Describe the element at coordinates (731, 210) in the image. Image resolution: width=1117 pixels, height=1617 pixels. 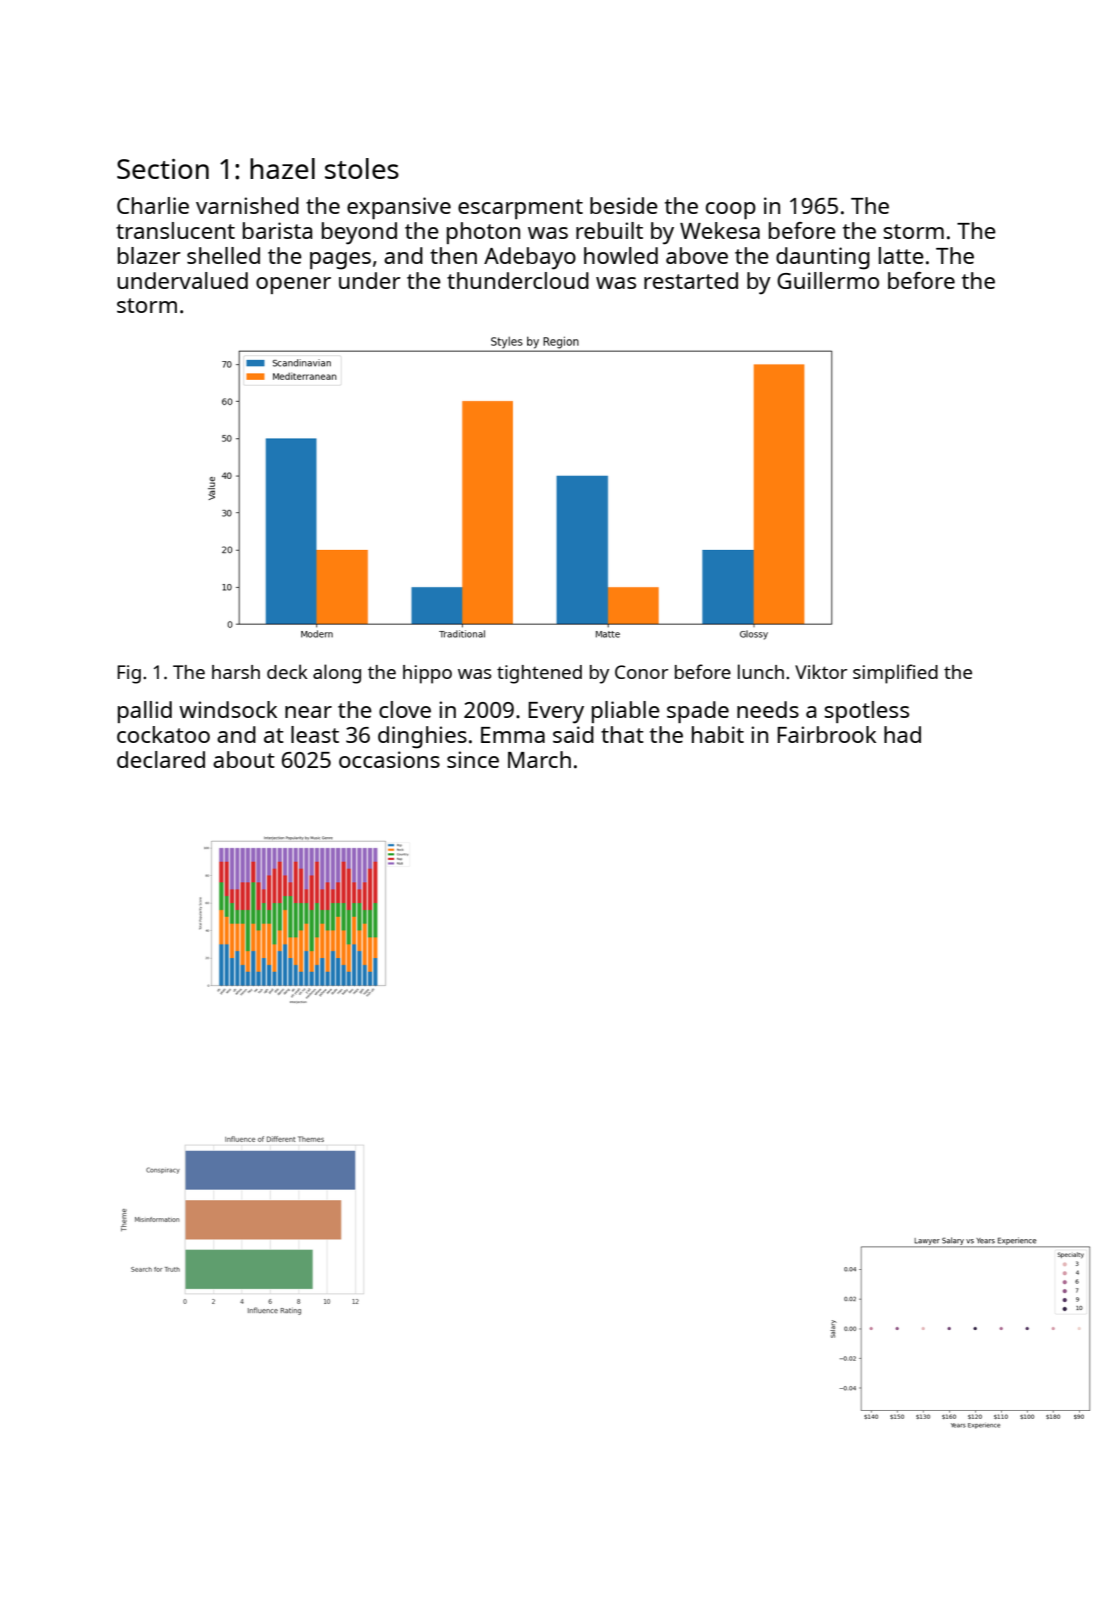
I see `coop` at that location.
